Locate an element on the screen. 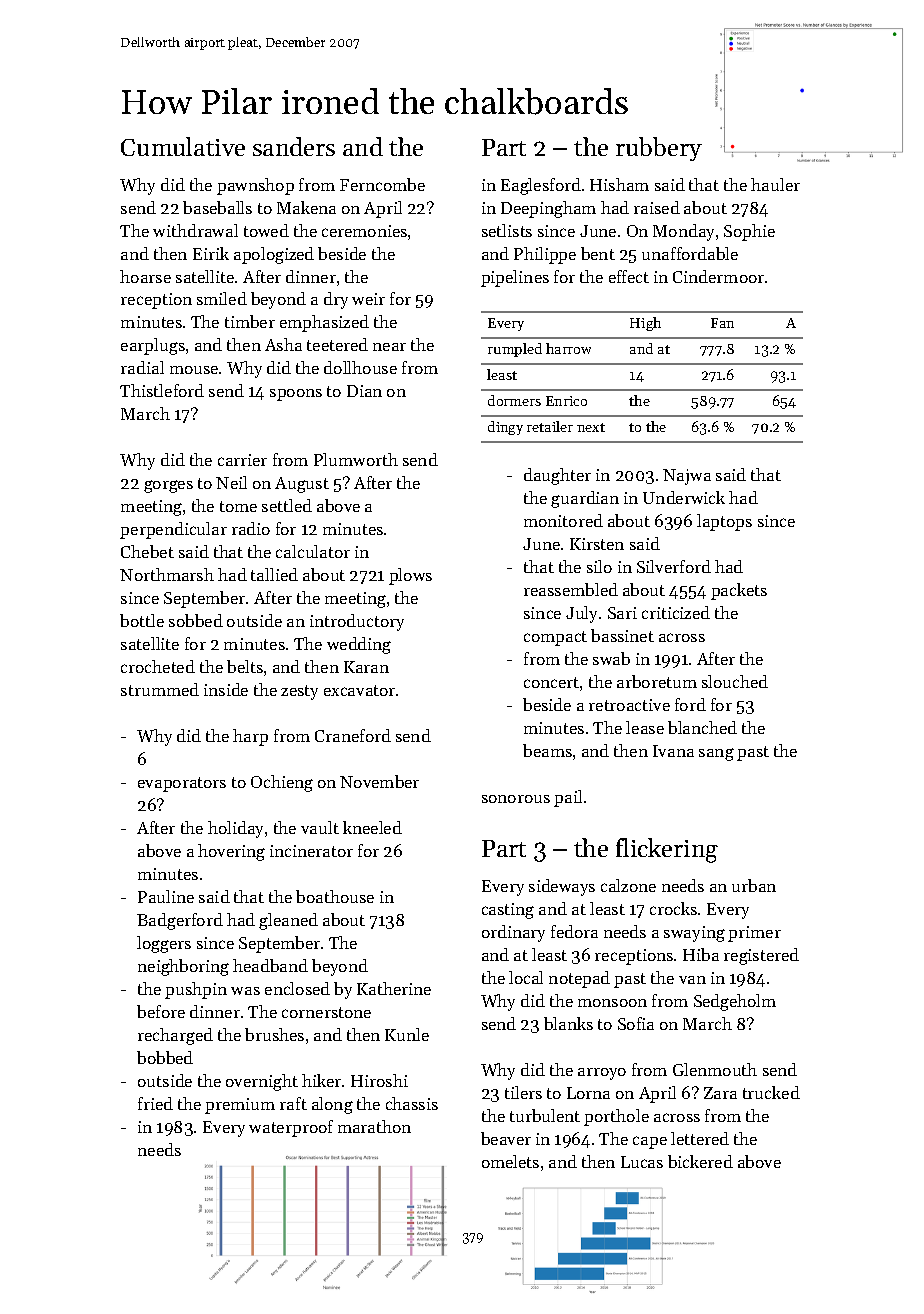 The height and width of the screenshot is (1314, 924). flickering is located at coordinates (667, 850).
